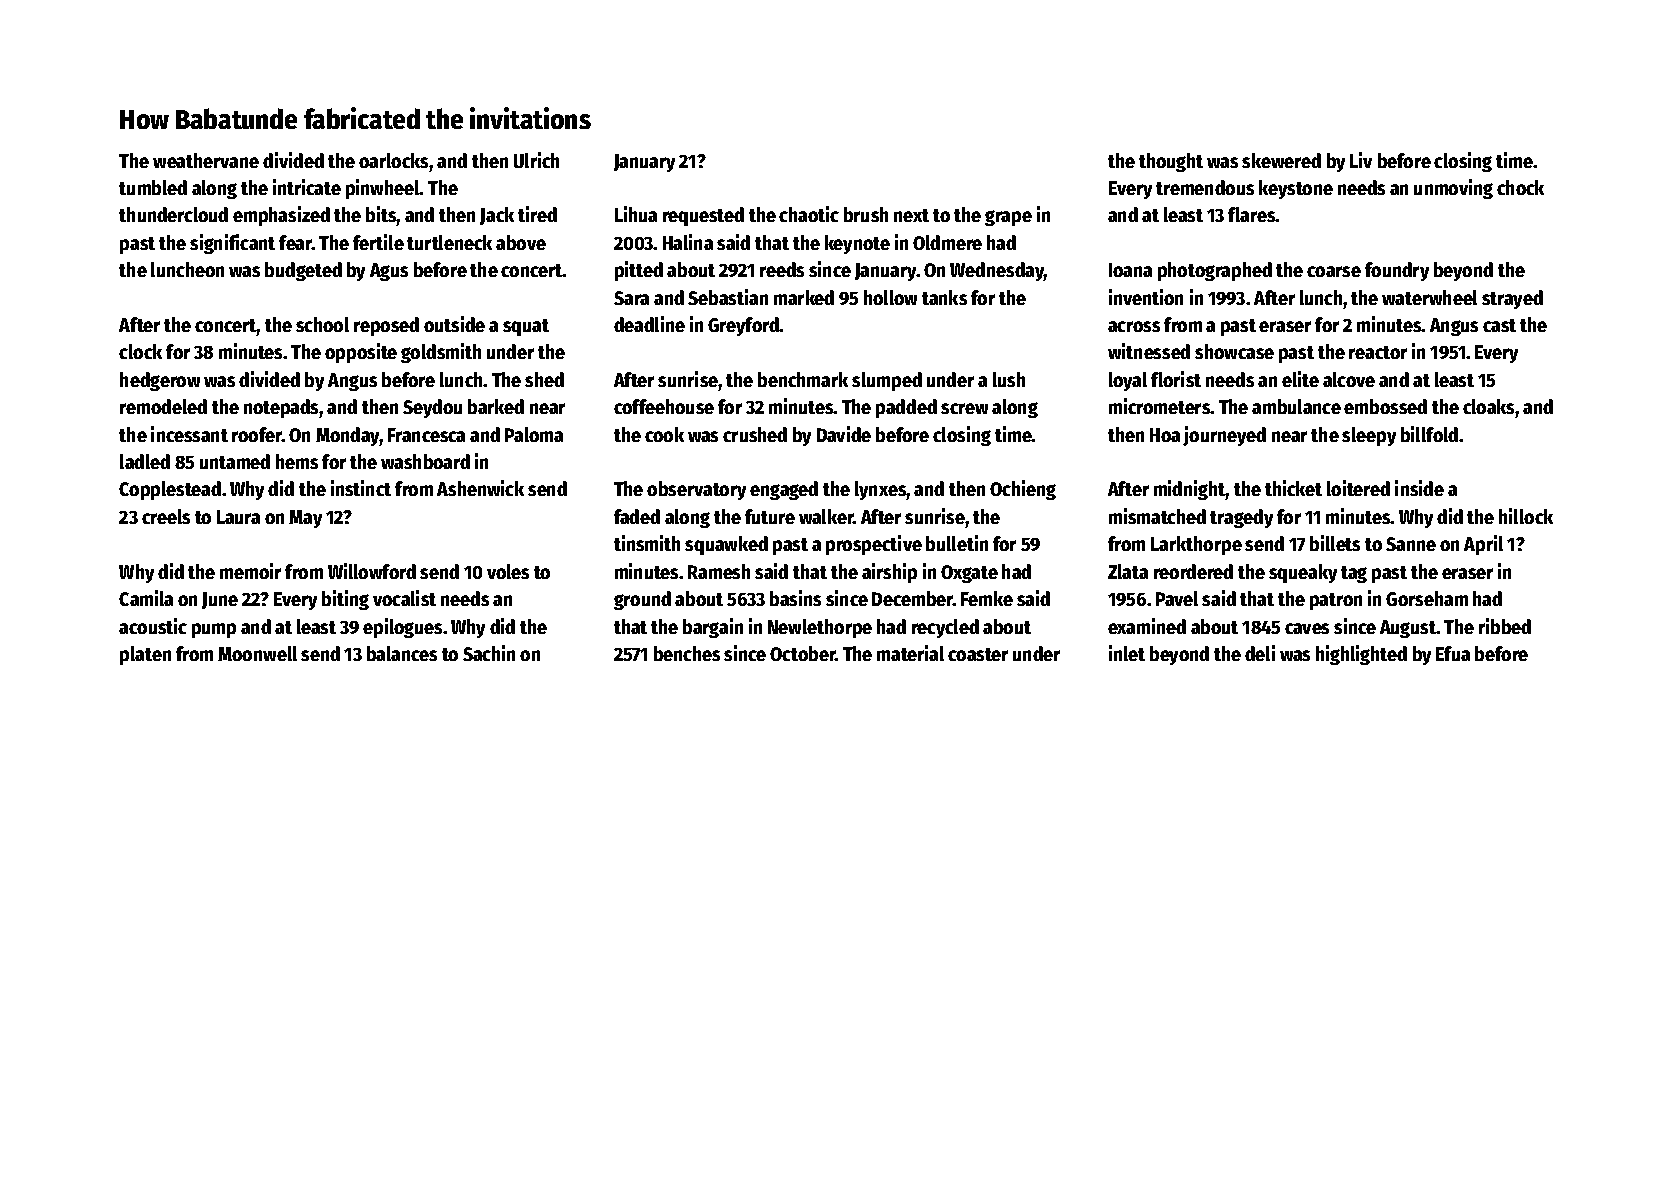  I want to click on tragedy, so click(1241, 518).
